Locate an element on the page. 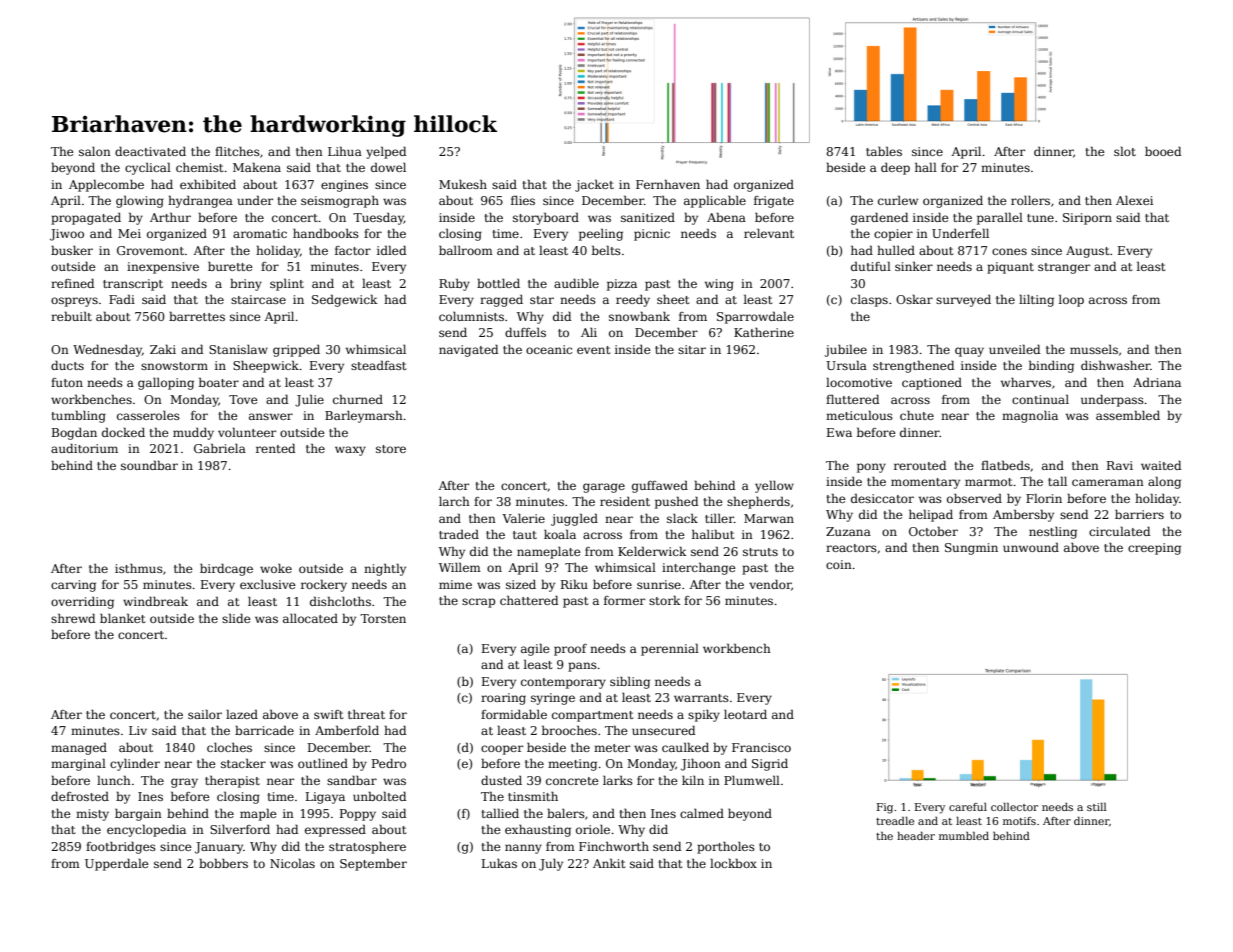 This document has width=1233, height=952. Amberfold is located at coordinates (347, 730).
